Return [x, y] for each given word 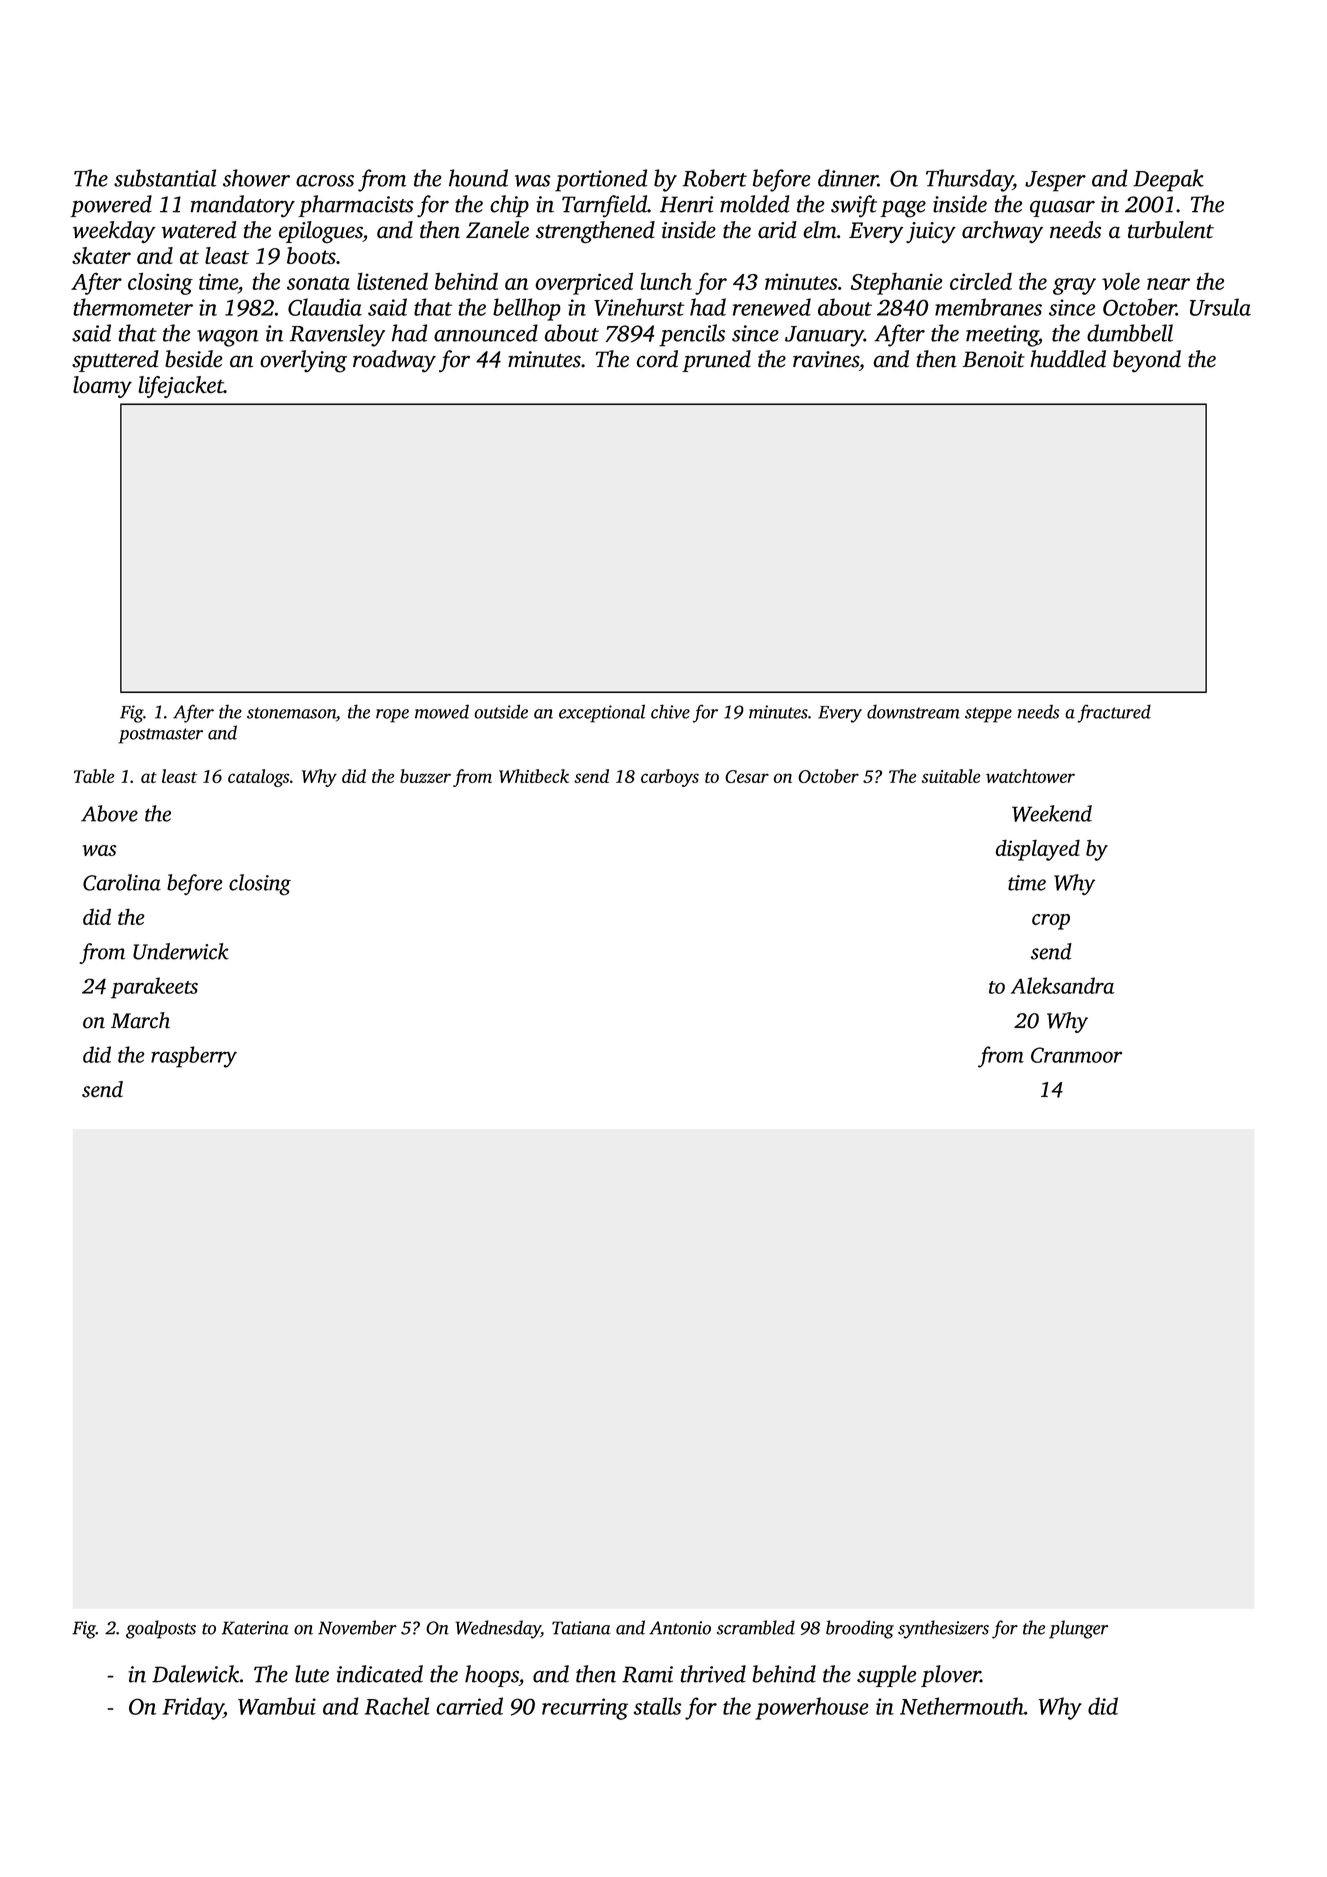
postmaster [160, 736]
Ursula [1220, 307]
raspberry [194, 1057]
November [357, 1627]
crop [1051, 922]
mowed [442, 711]
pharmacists [356, 206]
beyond [1147, 361]
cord [657, 359]
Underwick [181, 951]
